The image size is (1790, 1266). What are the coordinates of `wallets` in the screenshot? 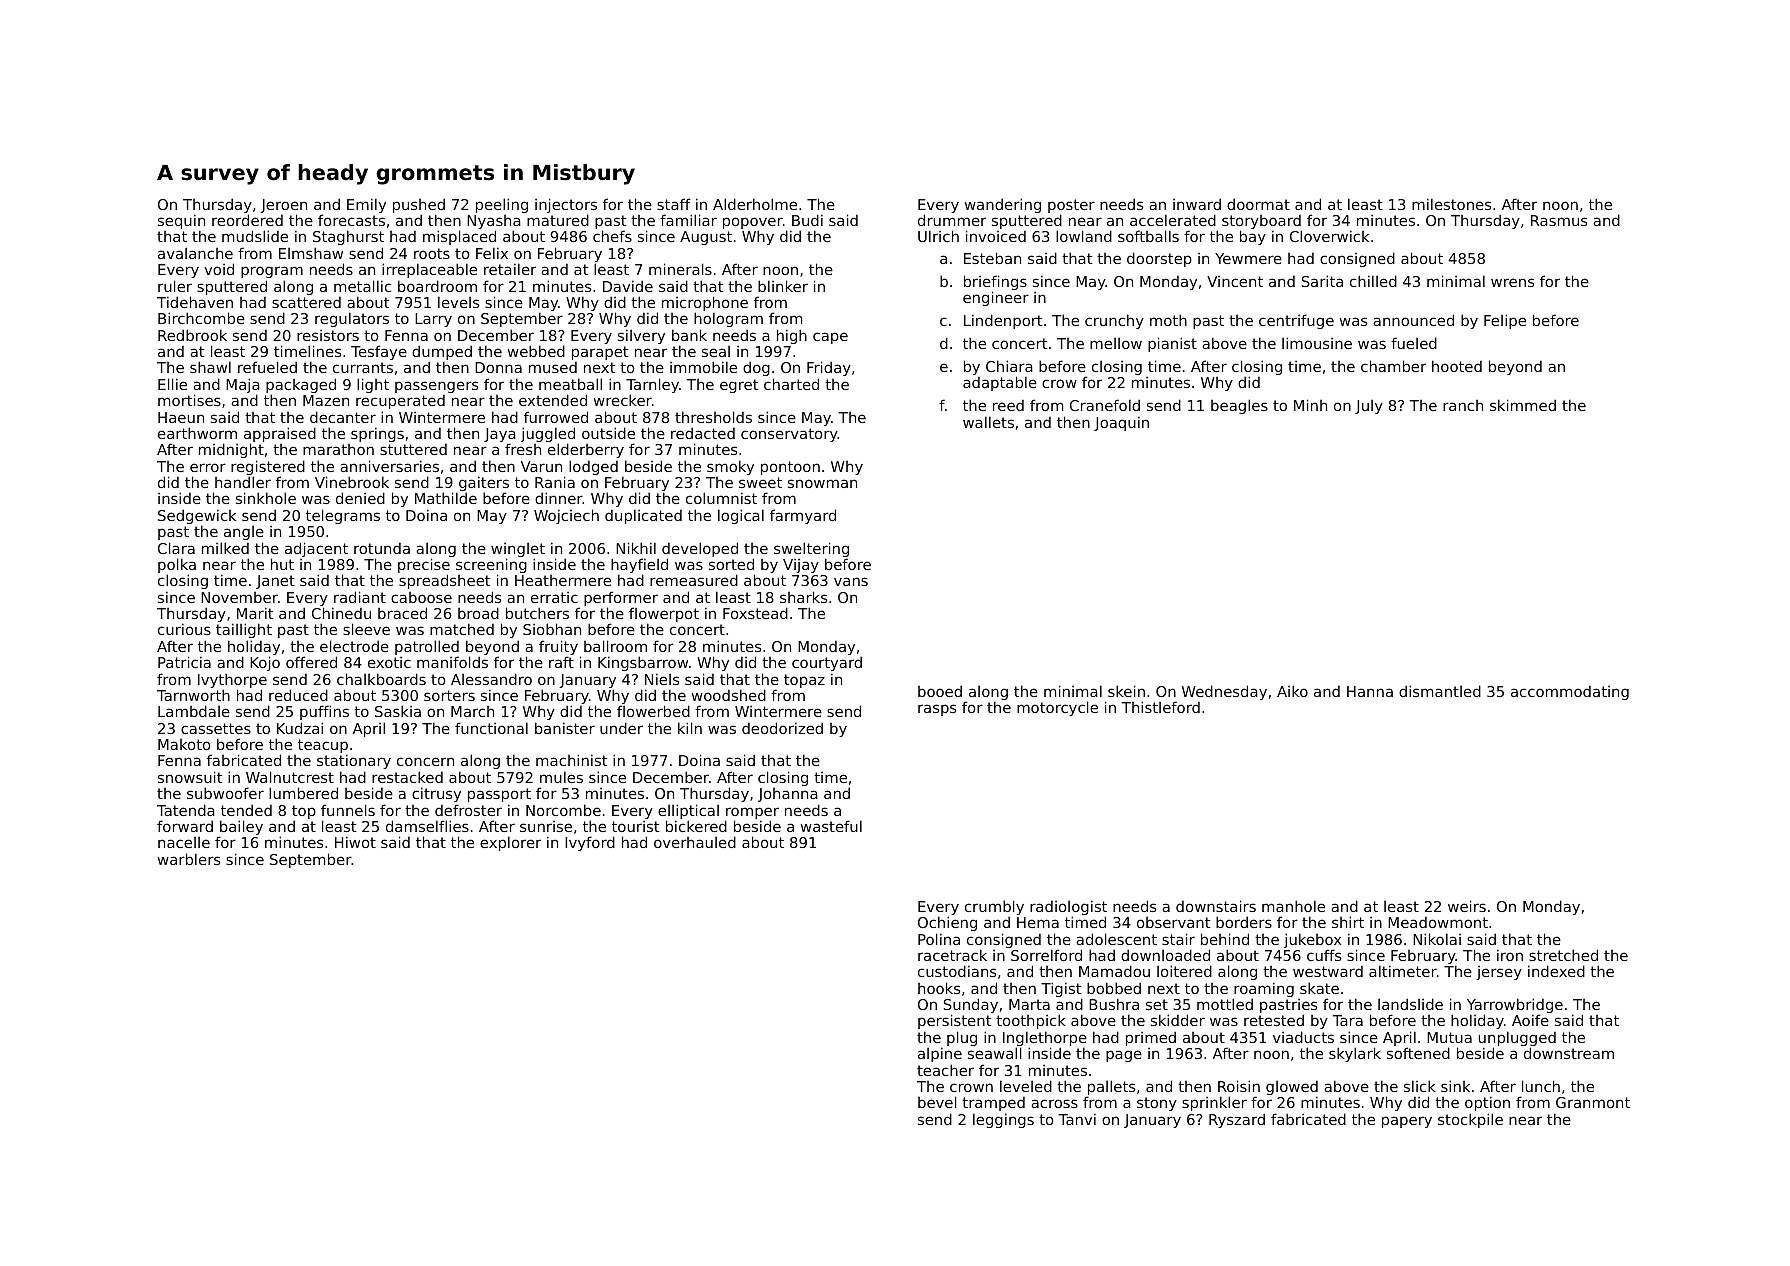 It's located at (988, 422).
